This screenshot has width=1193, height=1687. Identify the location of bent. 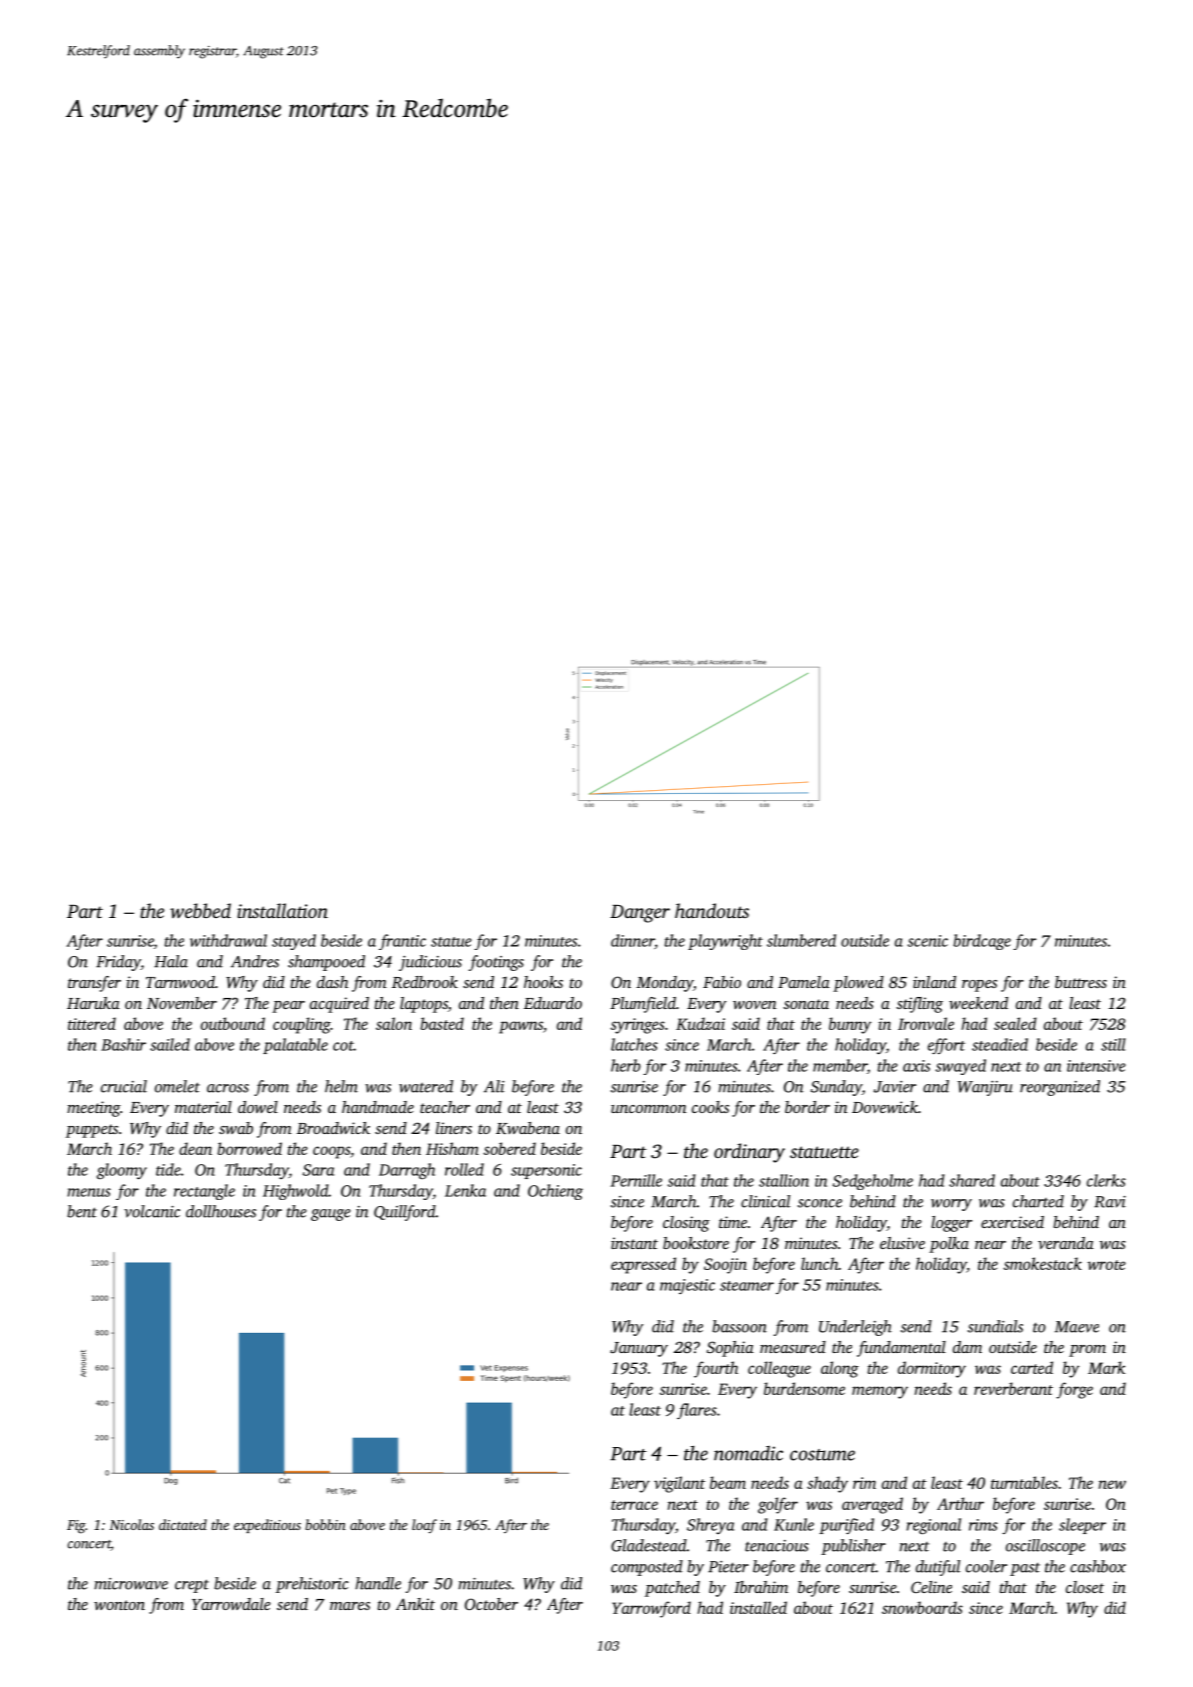
(82, 1211).
